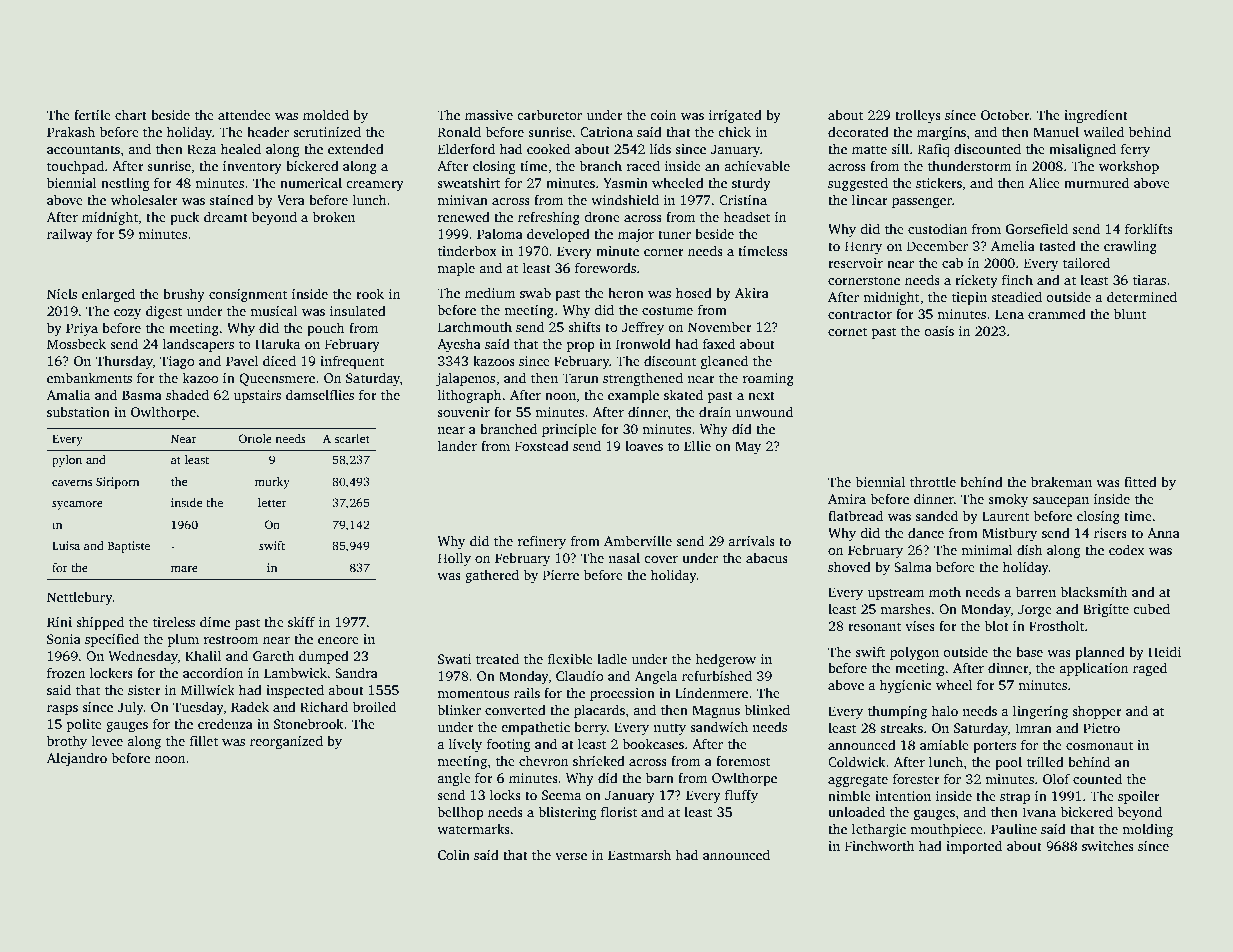  Describe the element at coordinates (905, 686) in the screenshot. I see `hygienic` at that location.
